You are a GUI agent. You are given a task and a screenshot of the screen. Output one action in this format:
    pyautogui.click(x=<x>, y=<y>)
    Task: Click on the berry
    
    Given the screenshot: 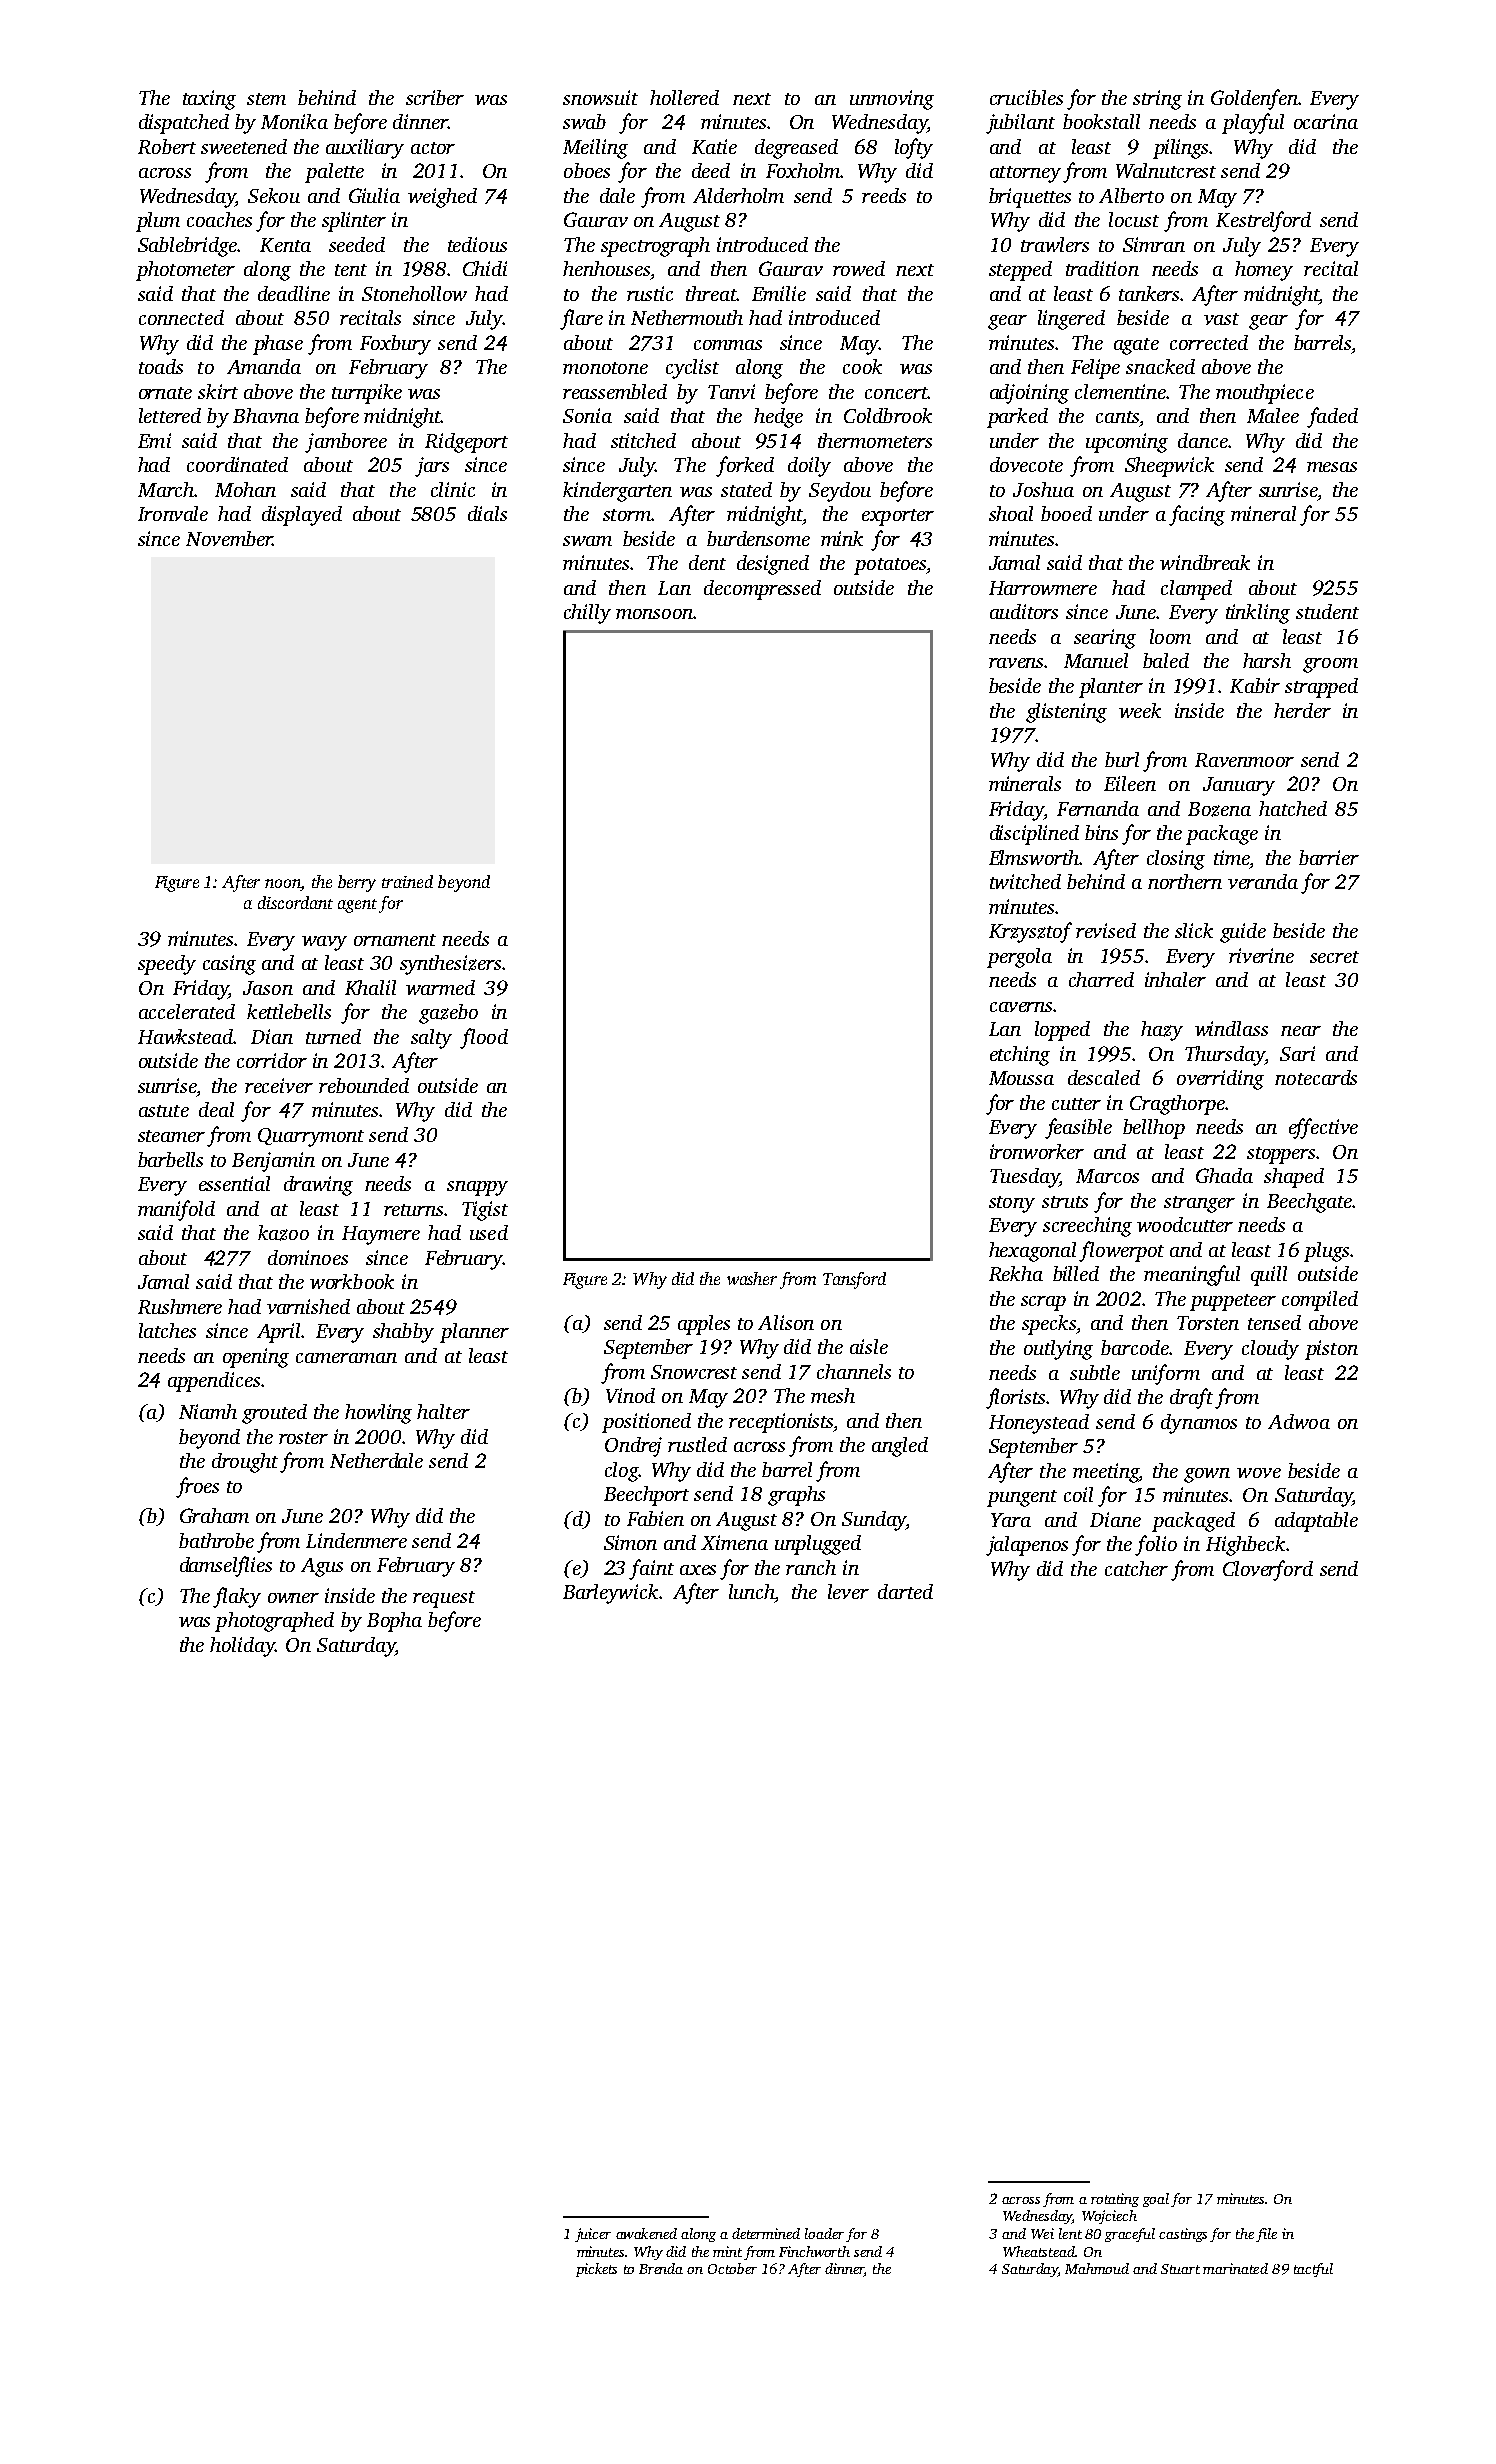 What is the action you would take?
    pyautogui.click(x=357, y=883)
